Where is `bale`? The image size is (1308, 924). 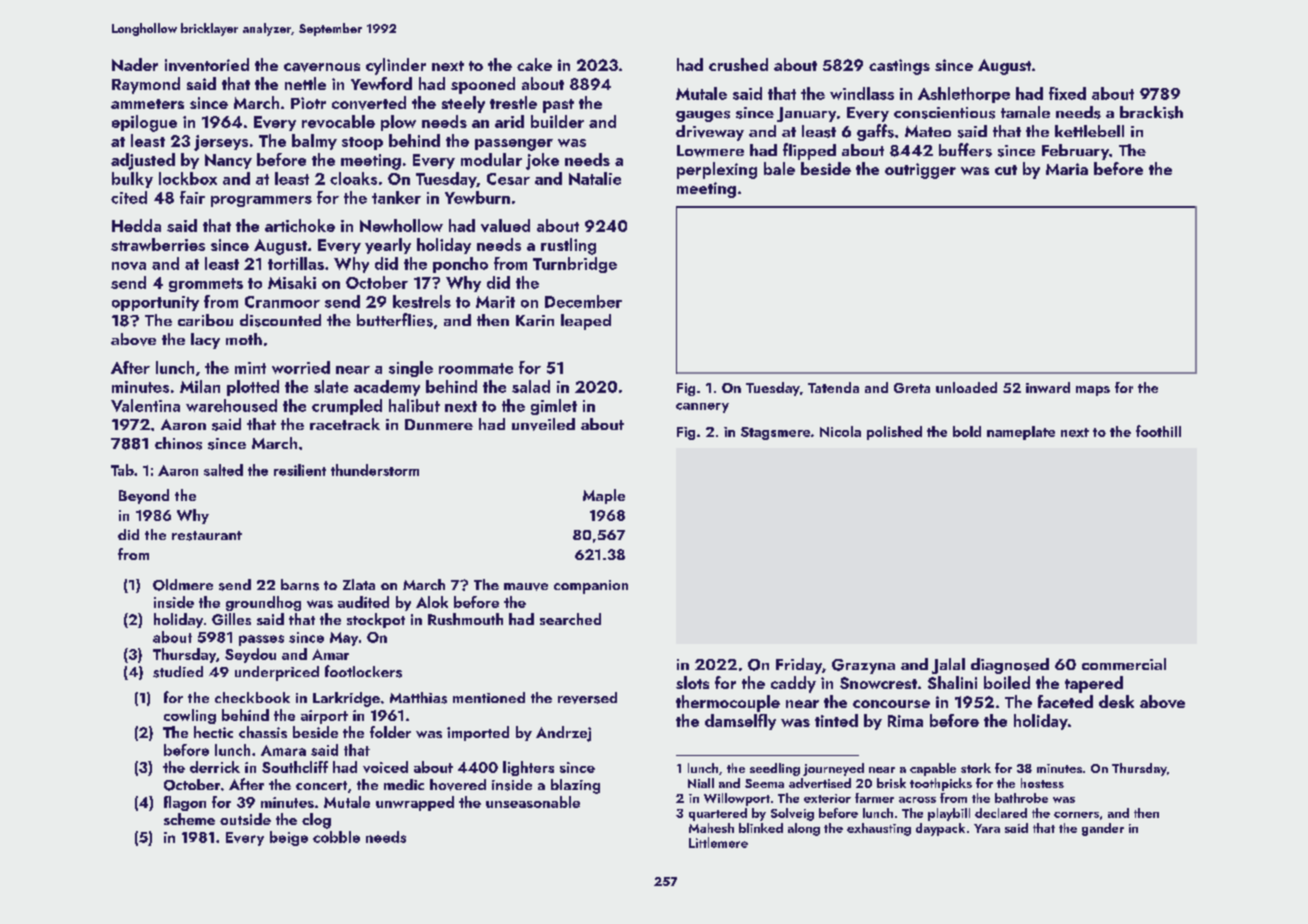 bale is located at coordinates (779, 168).
